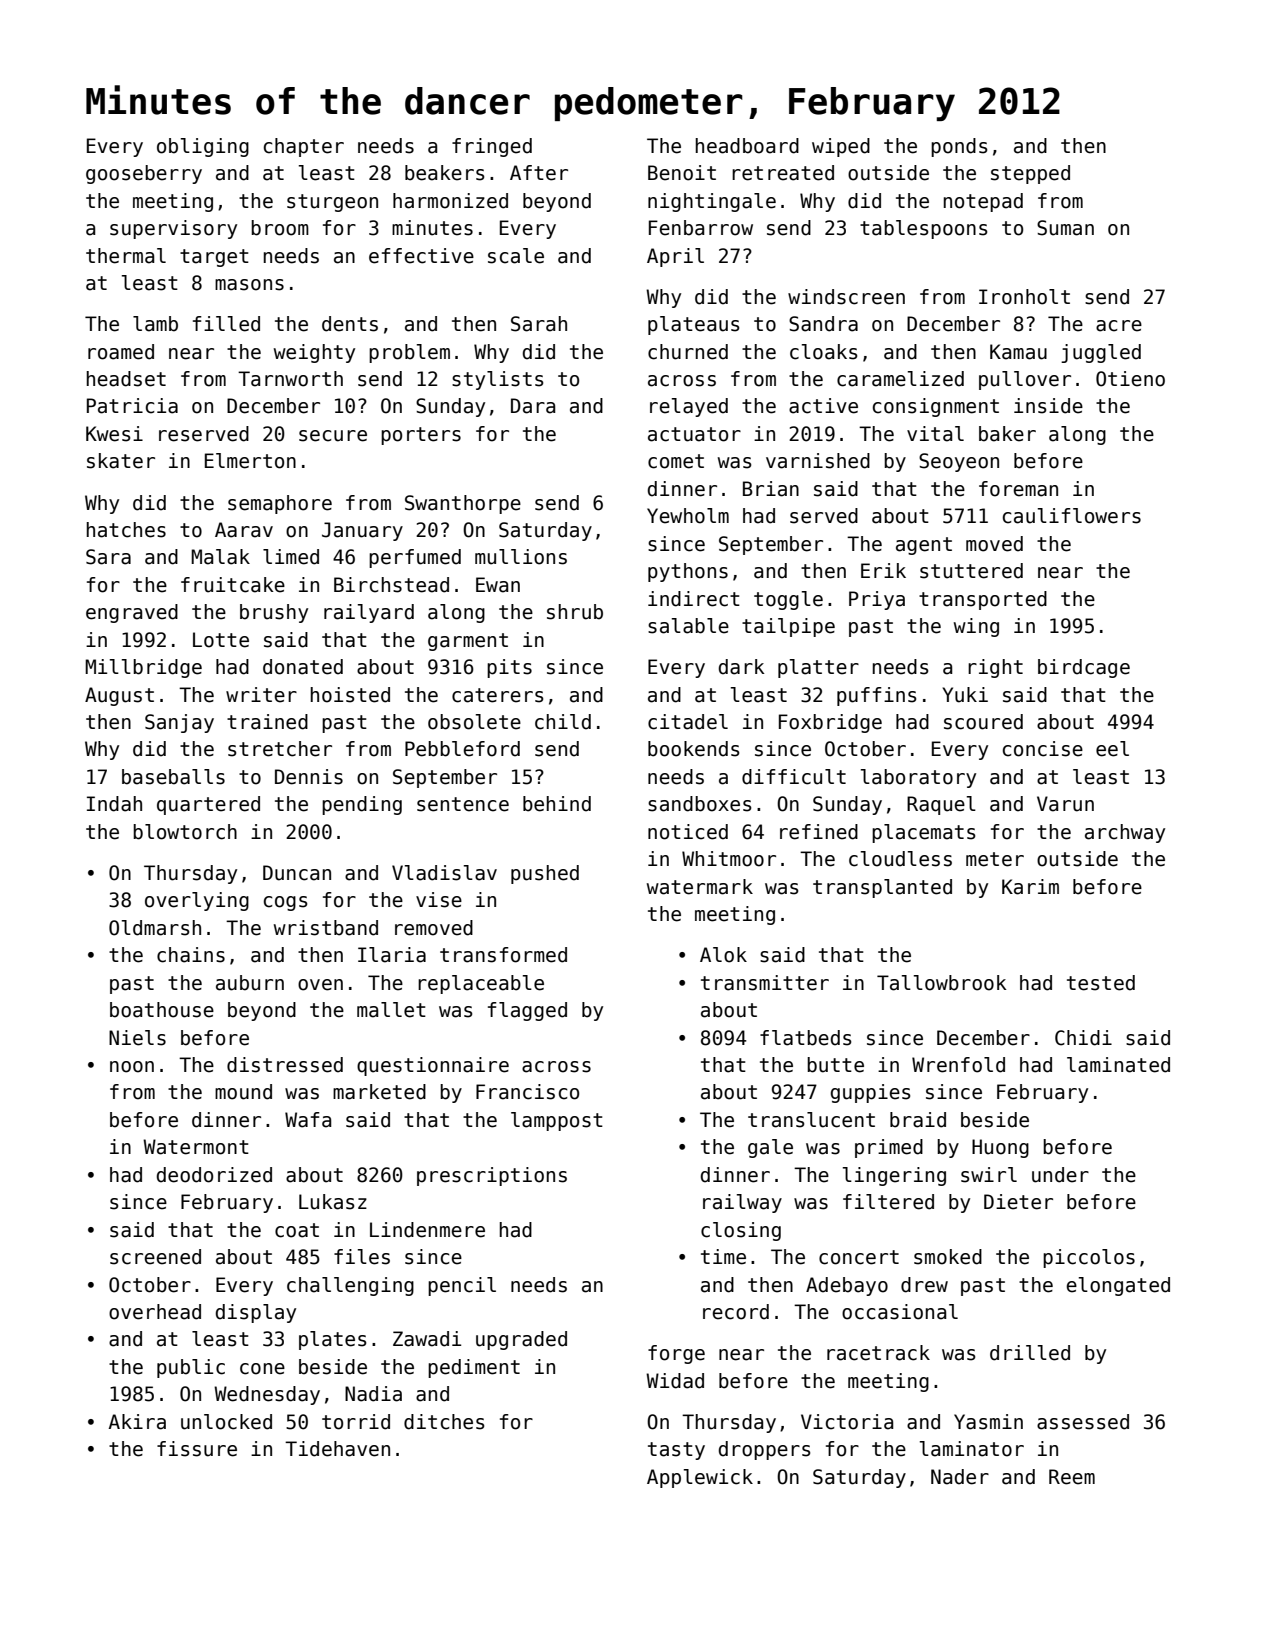 The height and width of the screenshot is (1634, 1263). Describe the element at coordinates (830, 723) in the screenshot. I see `Foxbridge` at that location.
